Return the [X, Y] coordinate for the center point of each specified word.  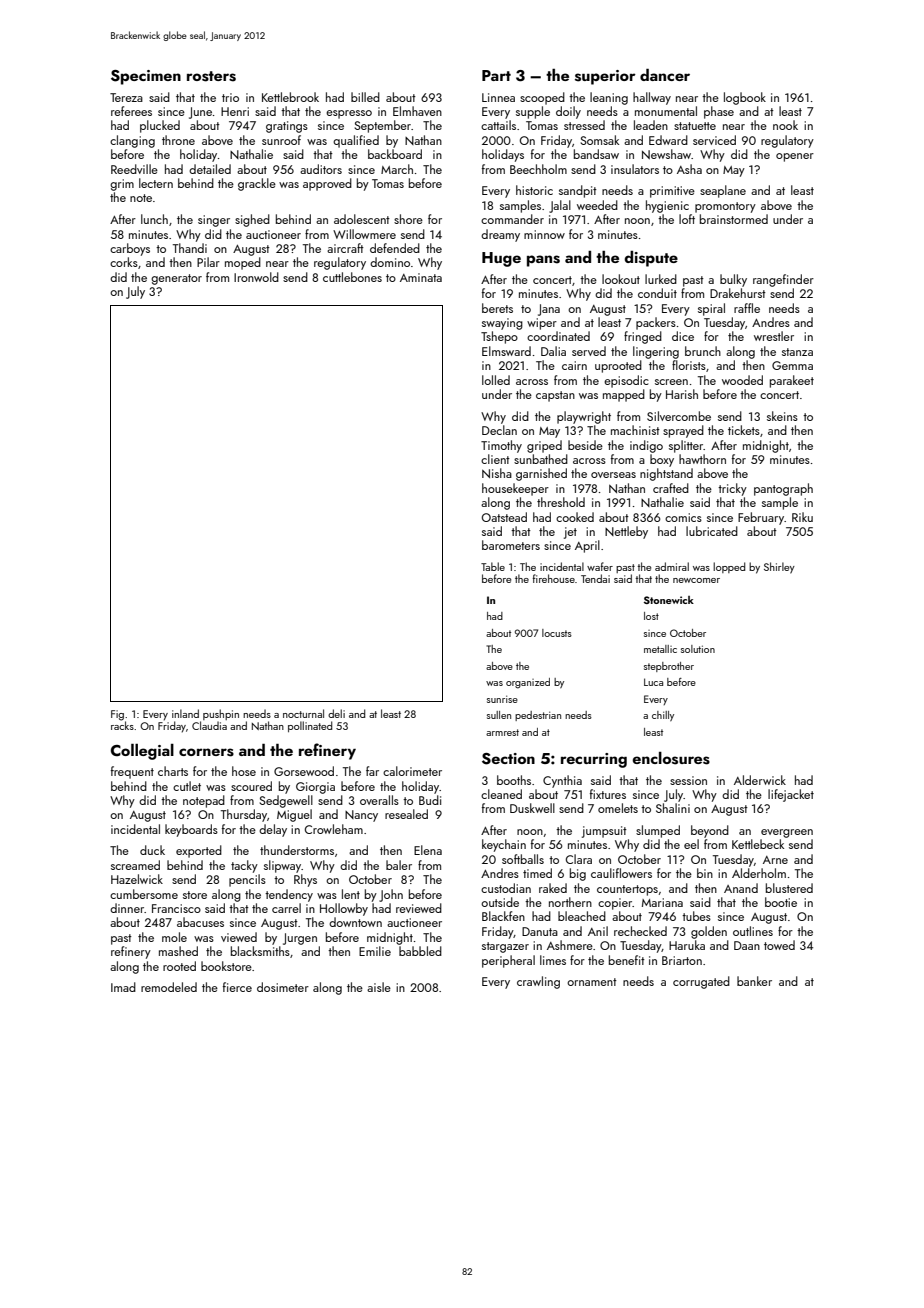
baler [399, 865]
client [495, 459]
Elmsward [506, 351]
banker [754, 981]
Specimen [146, 77]
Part [496, 75]
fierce [237, 987]
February [761, 518]
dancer [665, 75]
